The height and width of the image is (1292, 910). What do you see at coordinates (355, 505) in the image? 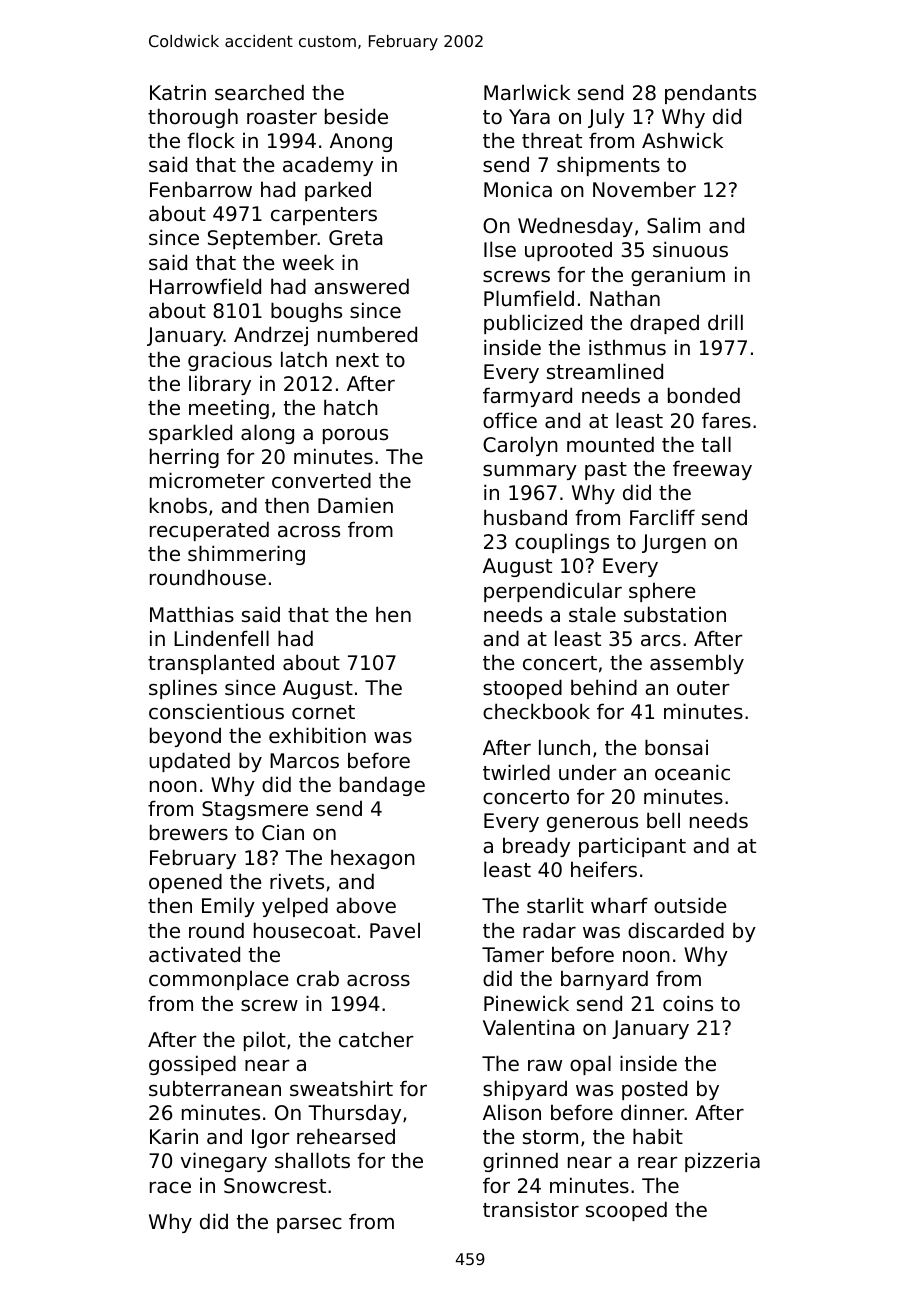
I see `Damien` at bounding box center [355, 505].
